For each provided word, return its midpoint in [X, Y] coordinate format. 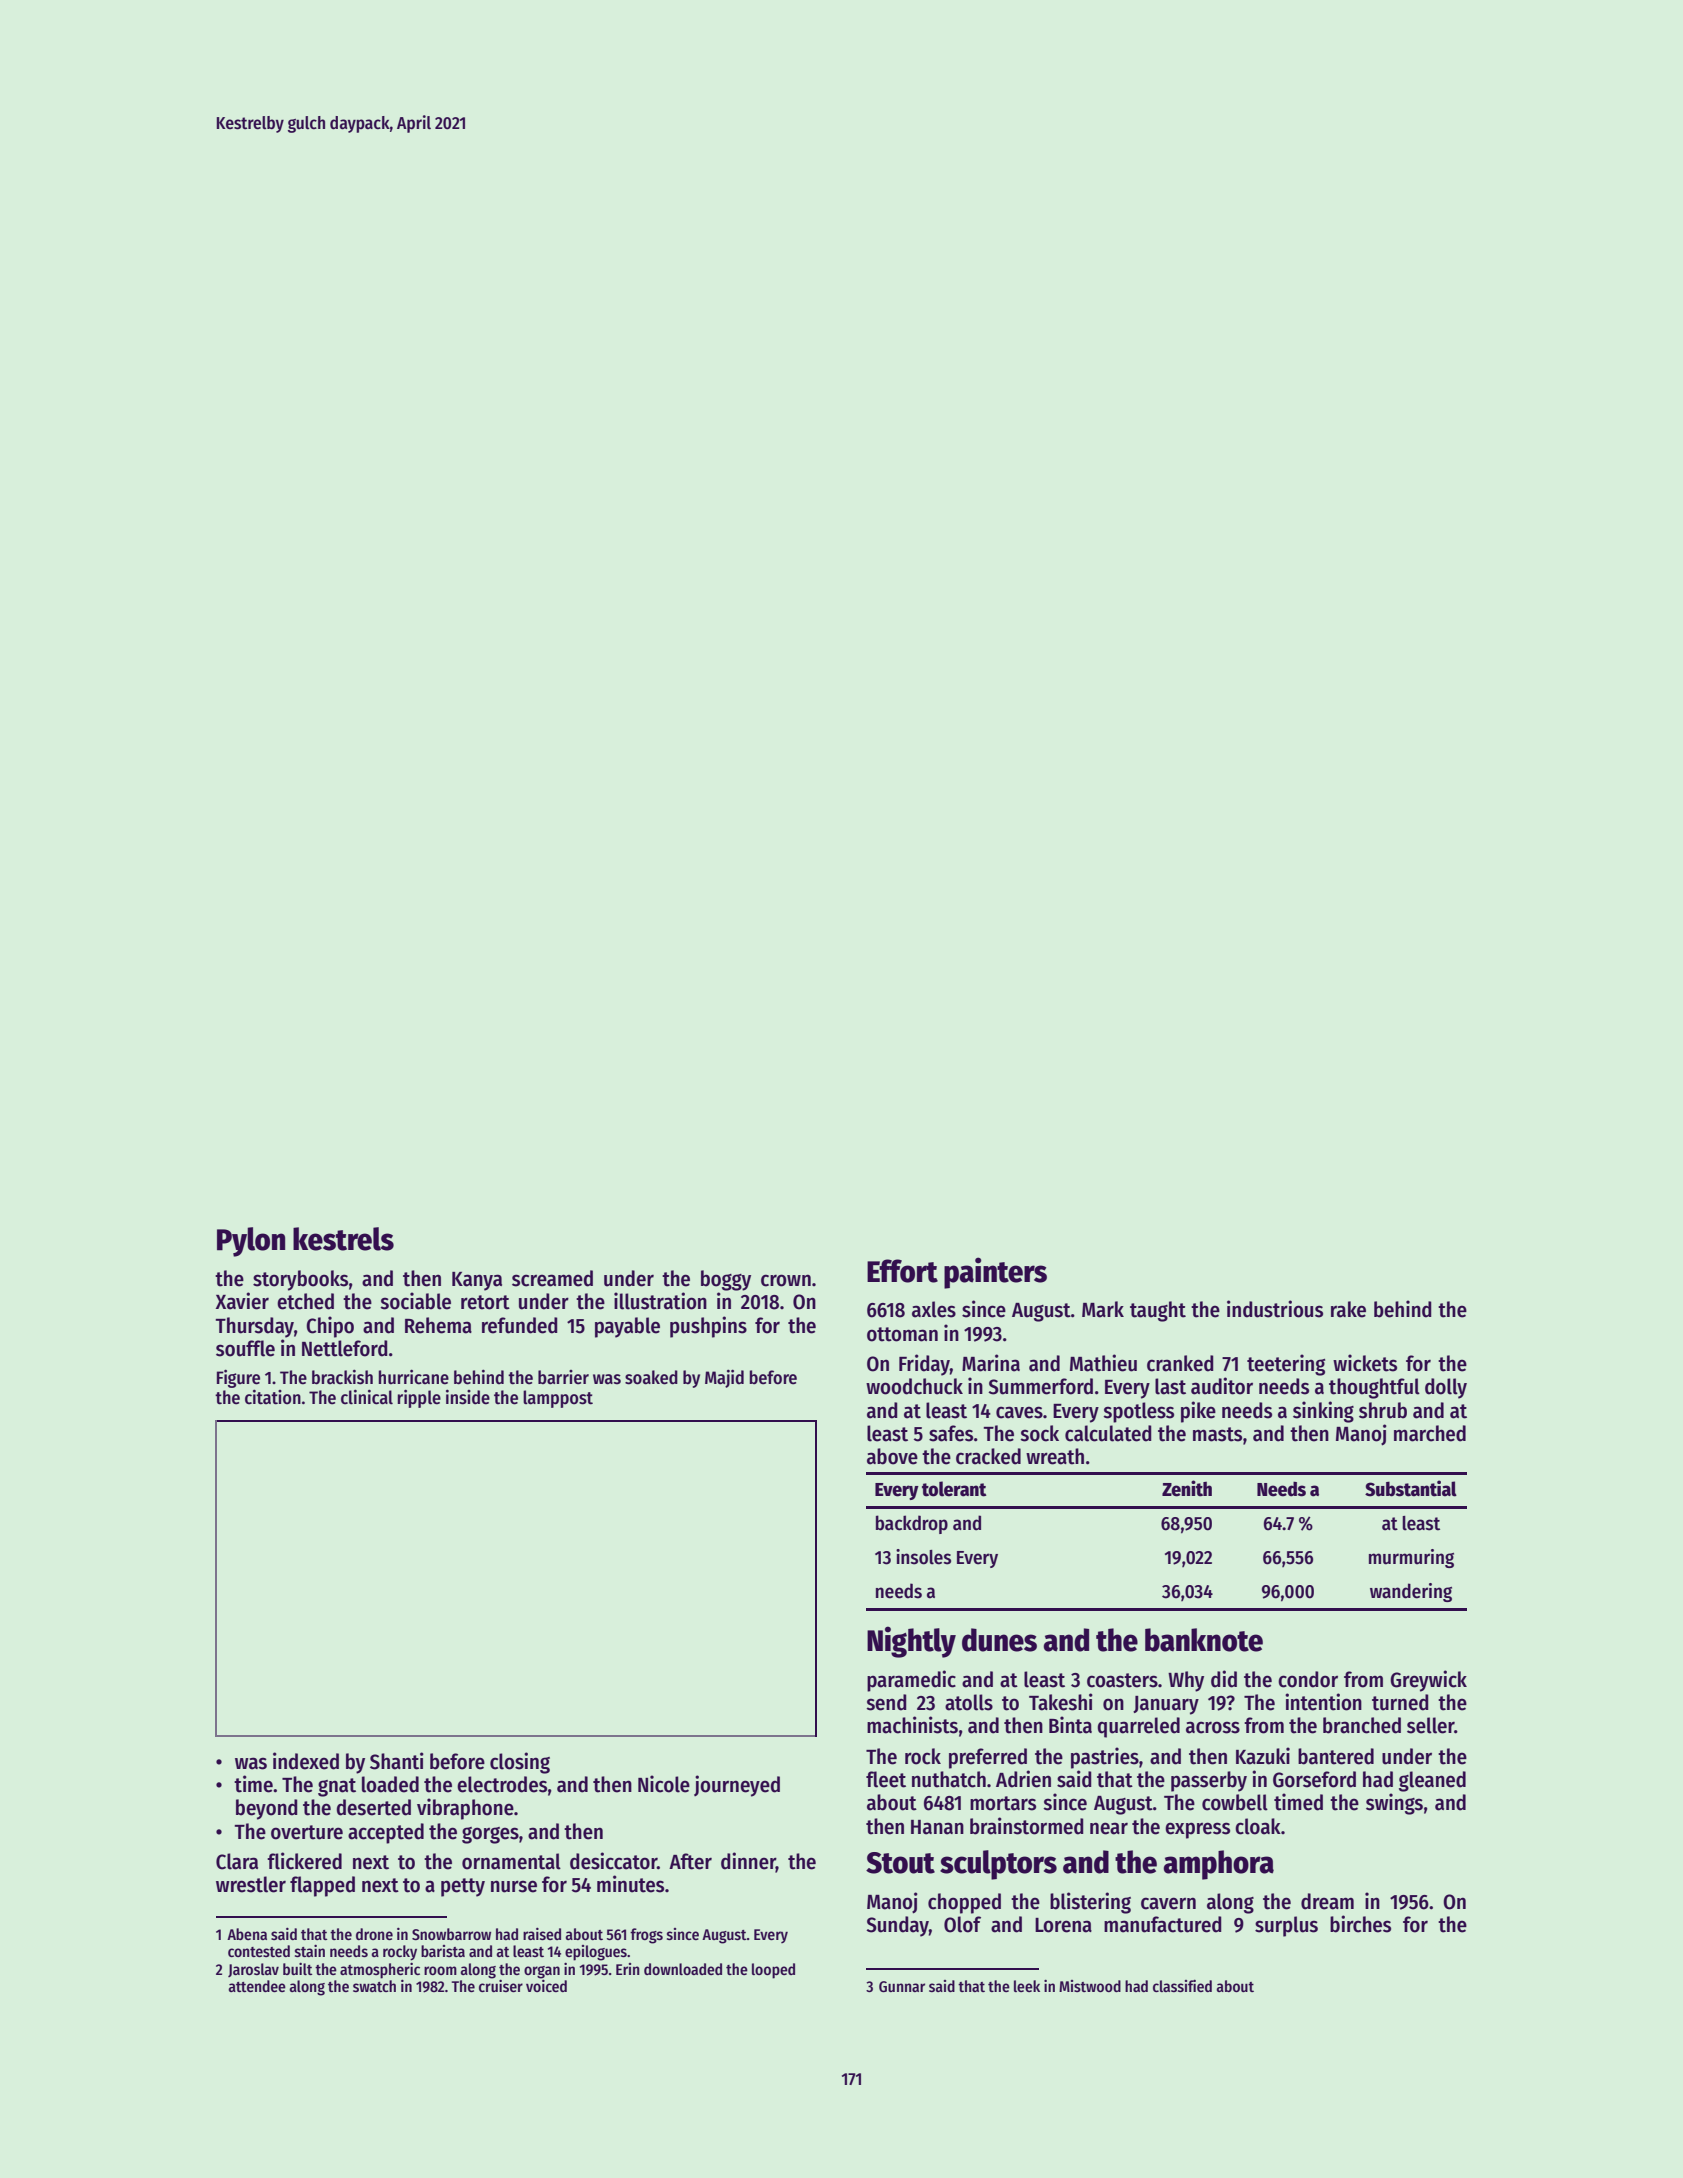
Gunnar [902, 1986]
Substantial [1411, 1488]
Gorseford [1314, 1779]
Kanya [477, 1281]
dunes [999, 1640]
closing [520, 1763]
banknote [1204, 1640]
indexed [306, 1761]
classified [1182, 1985]
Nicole [664, 1784]
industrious [1275, 1309]
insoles [923, 1557]
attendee [257, 1986]
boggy [726, 1280]
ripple [419, 1398]
